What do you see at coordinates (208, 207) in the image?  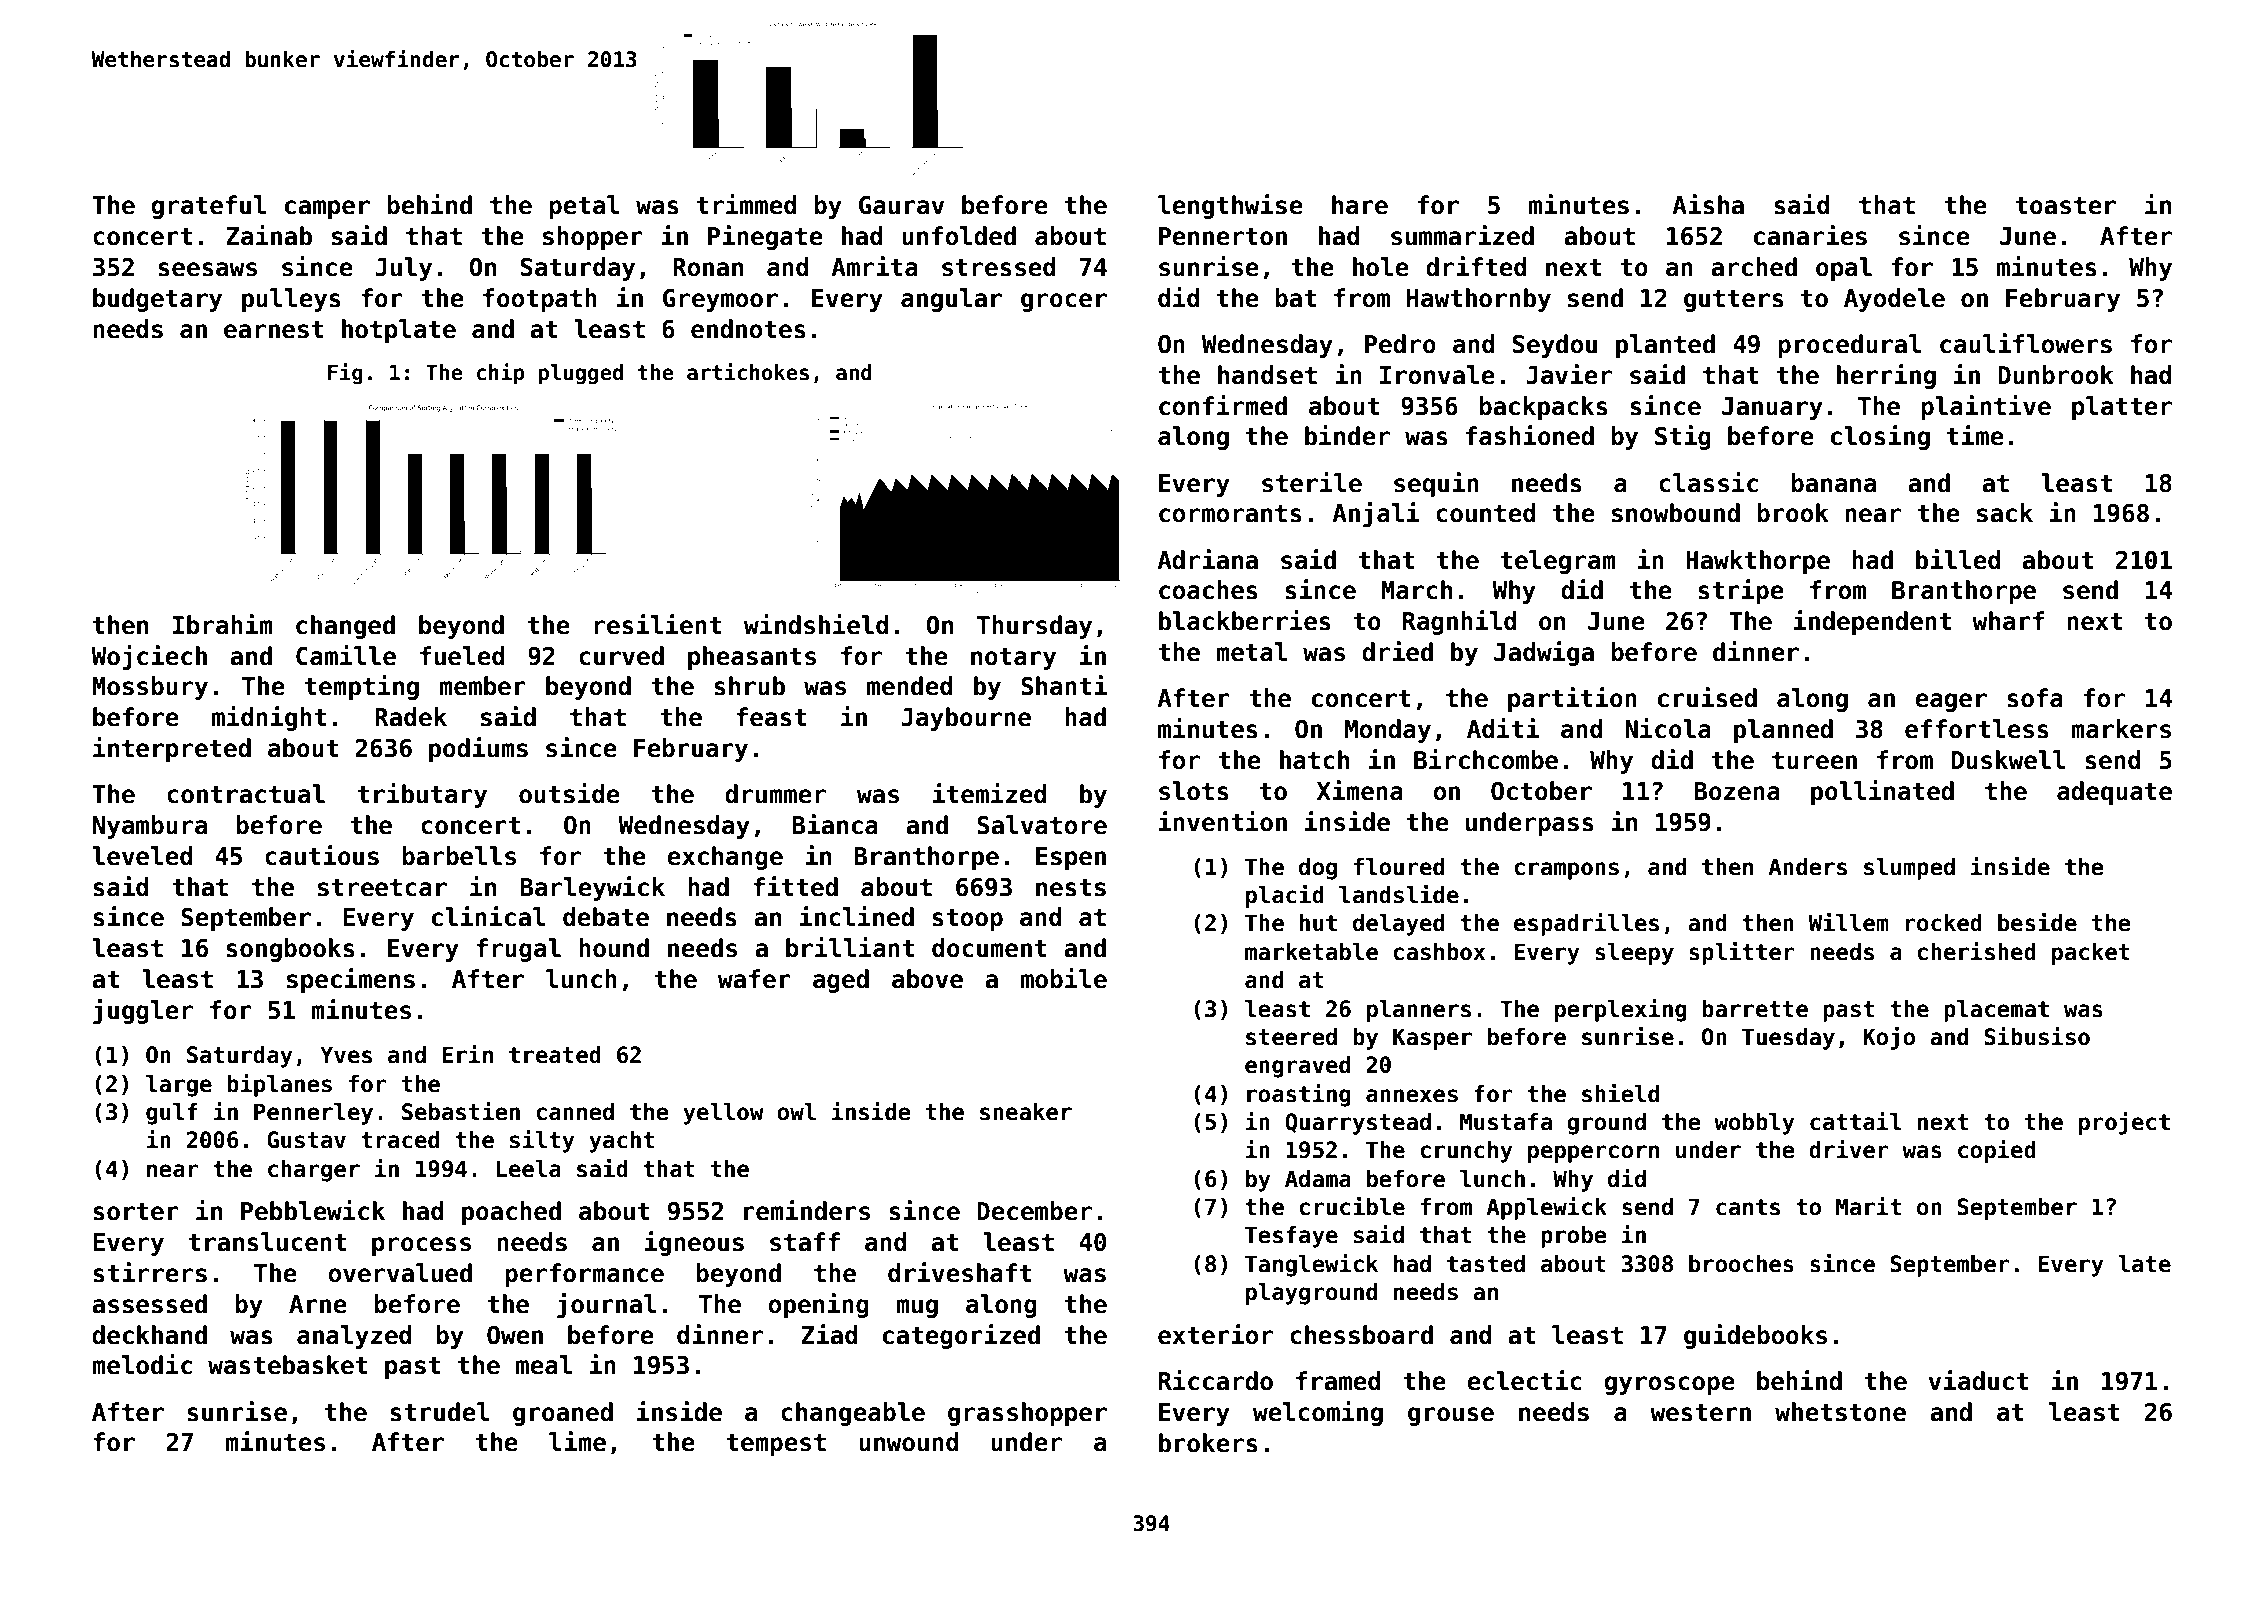 I see `grateful` at bounding box center [208, 207].
